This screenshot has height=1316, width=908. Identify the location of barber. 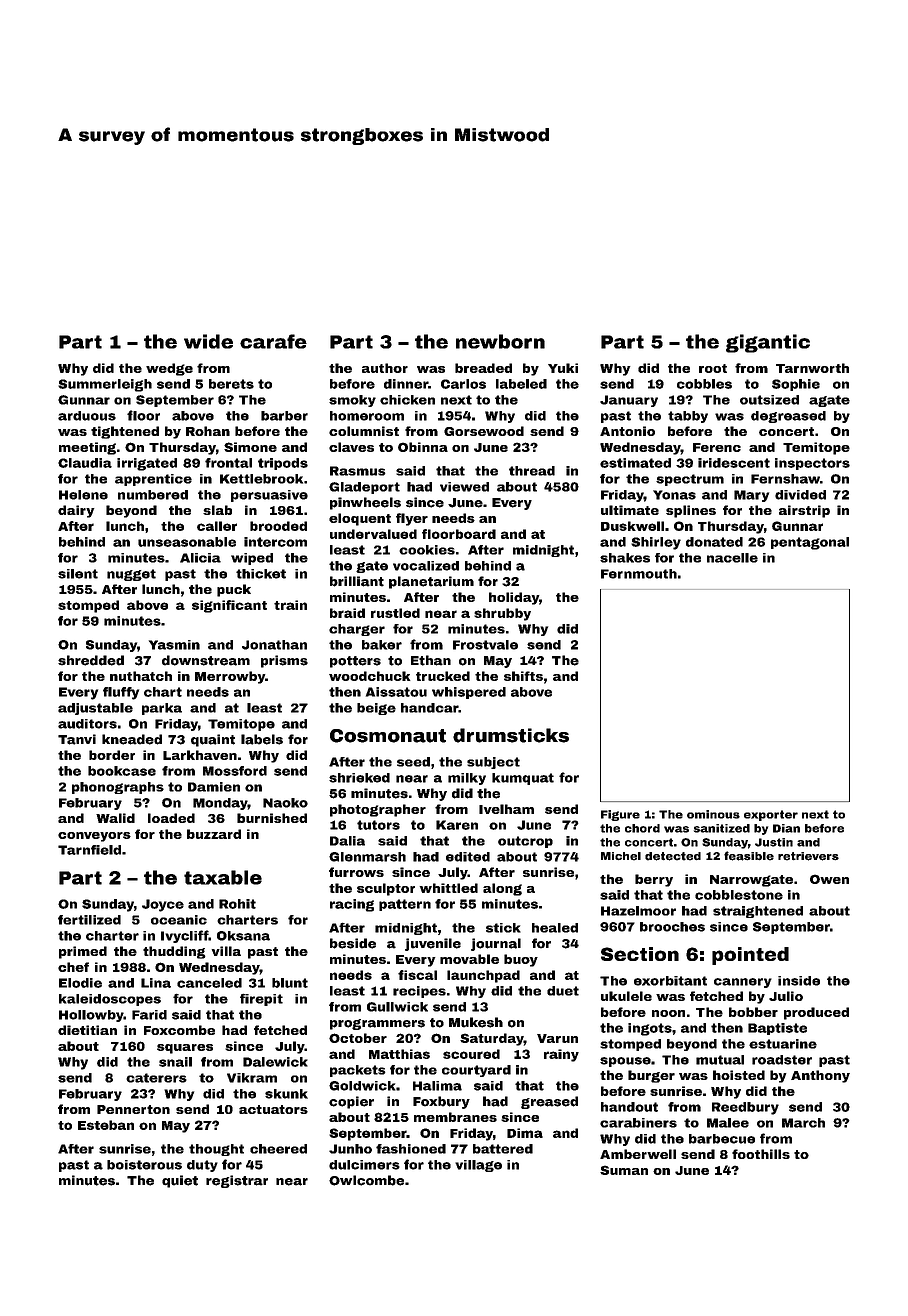
(284, 416).
